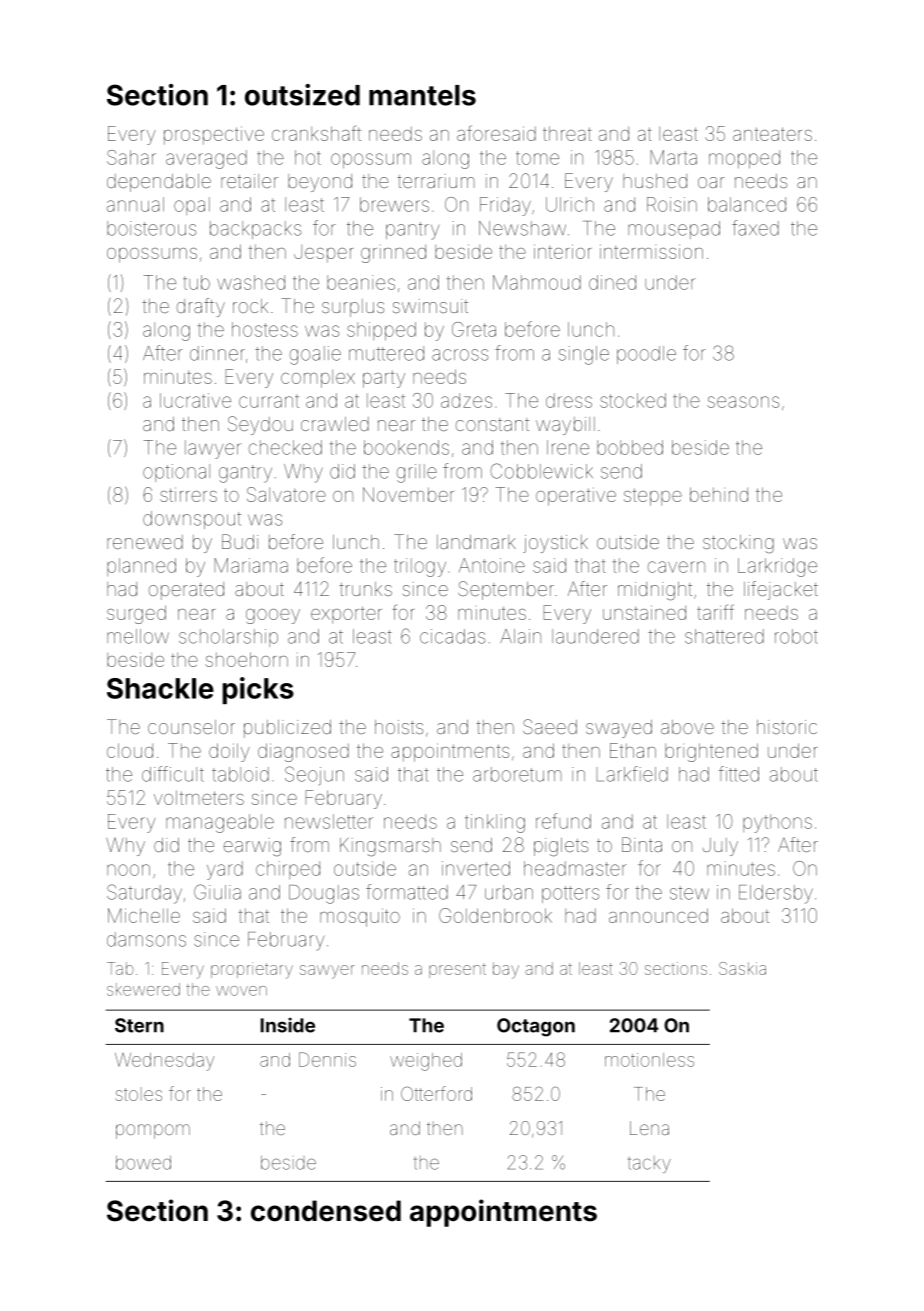 This screenshot has height=1311, width=924. Describe the element at coordinates (653, 497) in the screenshot. I see `steppe` at that location.
